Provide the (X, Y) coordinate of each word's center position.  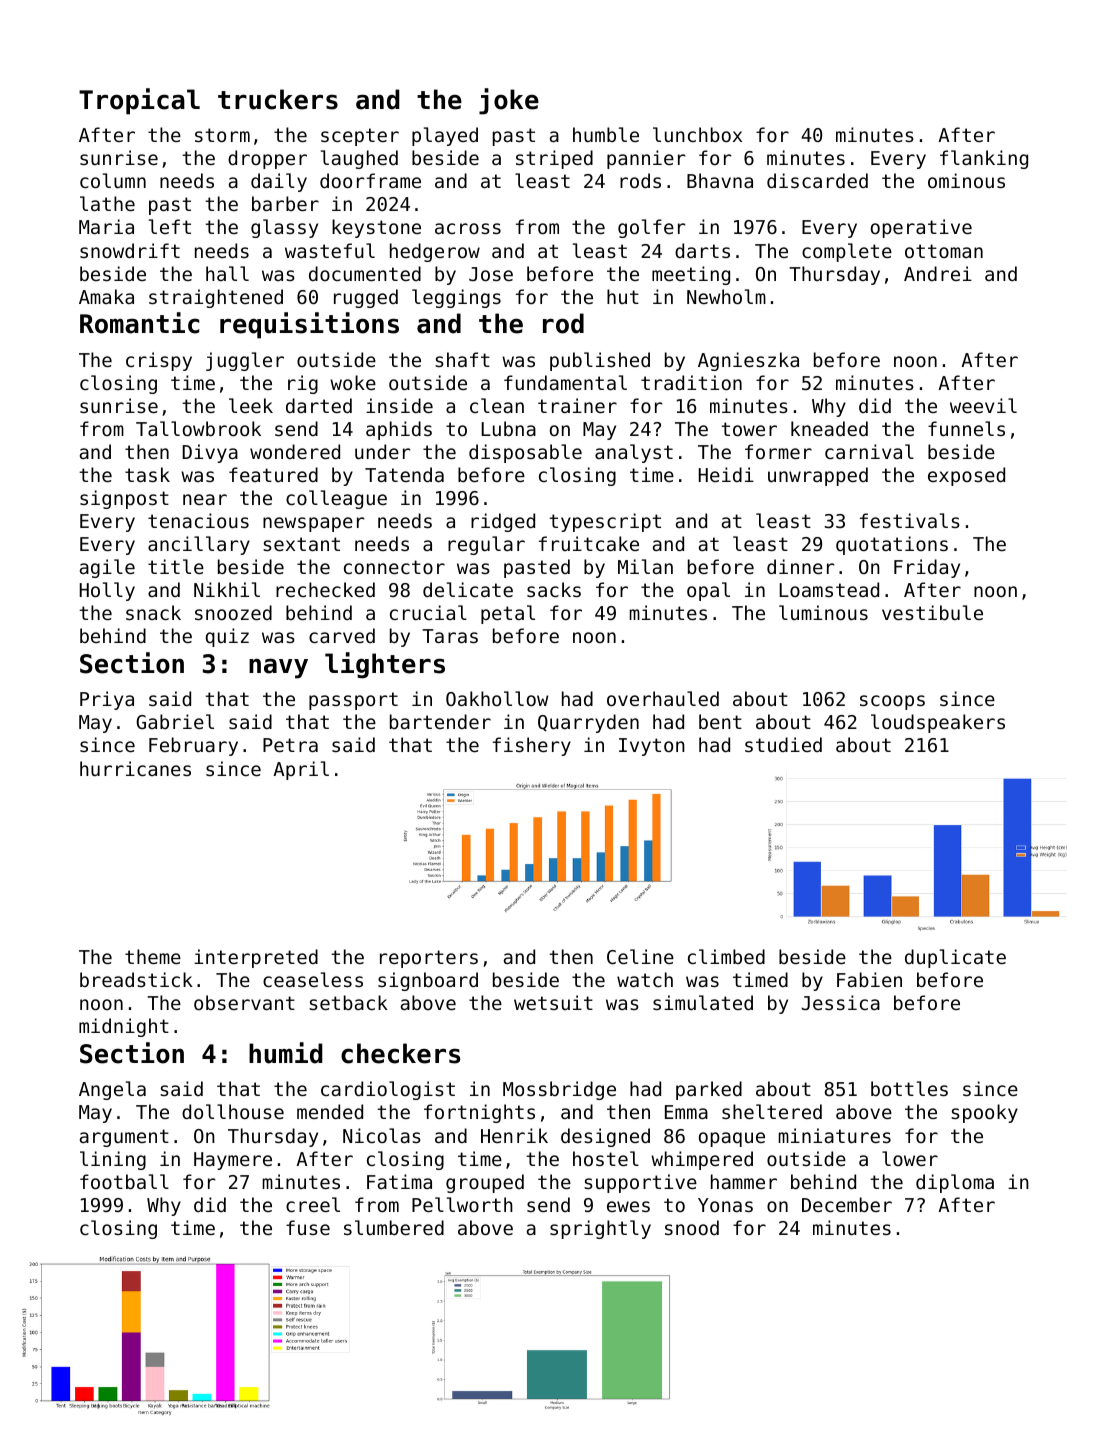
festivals (910, 520)
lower (910, 1158)
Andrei (938, 273)
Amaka (106, 296)
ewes (628, 1206)
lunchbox (697, 134)
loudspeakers (938, 723)
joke (509, 101)
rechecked (325, 589)
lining (113, 1160)
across (468, 228)
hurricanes (135, 768)
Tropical (139, 101)
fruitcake (589, 543)
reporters (429, 959)
